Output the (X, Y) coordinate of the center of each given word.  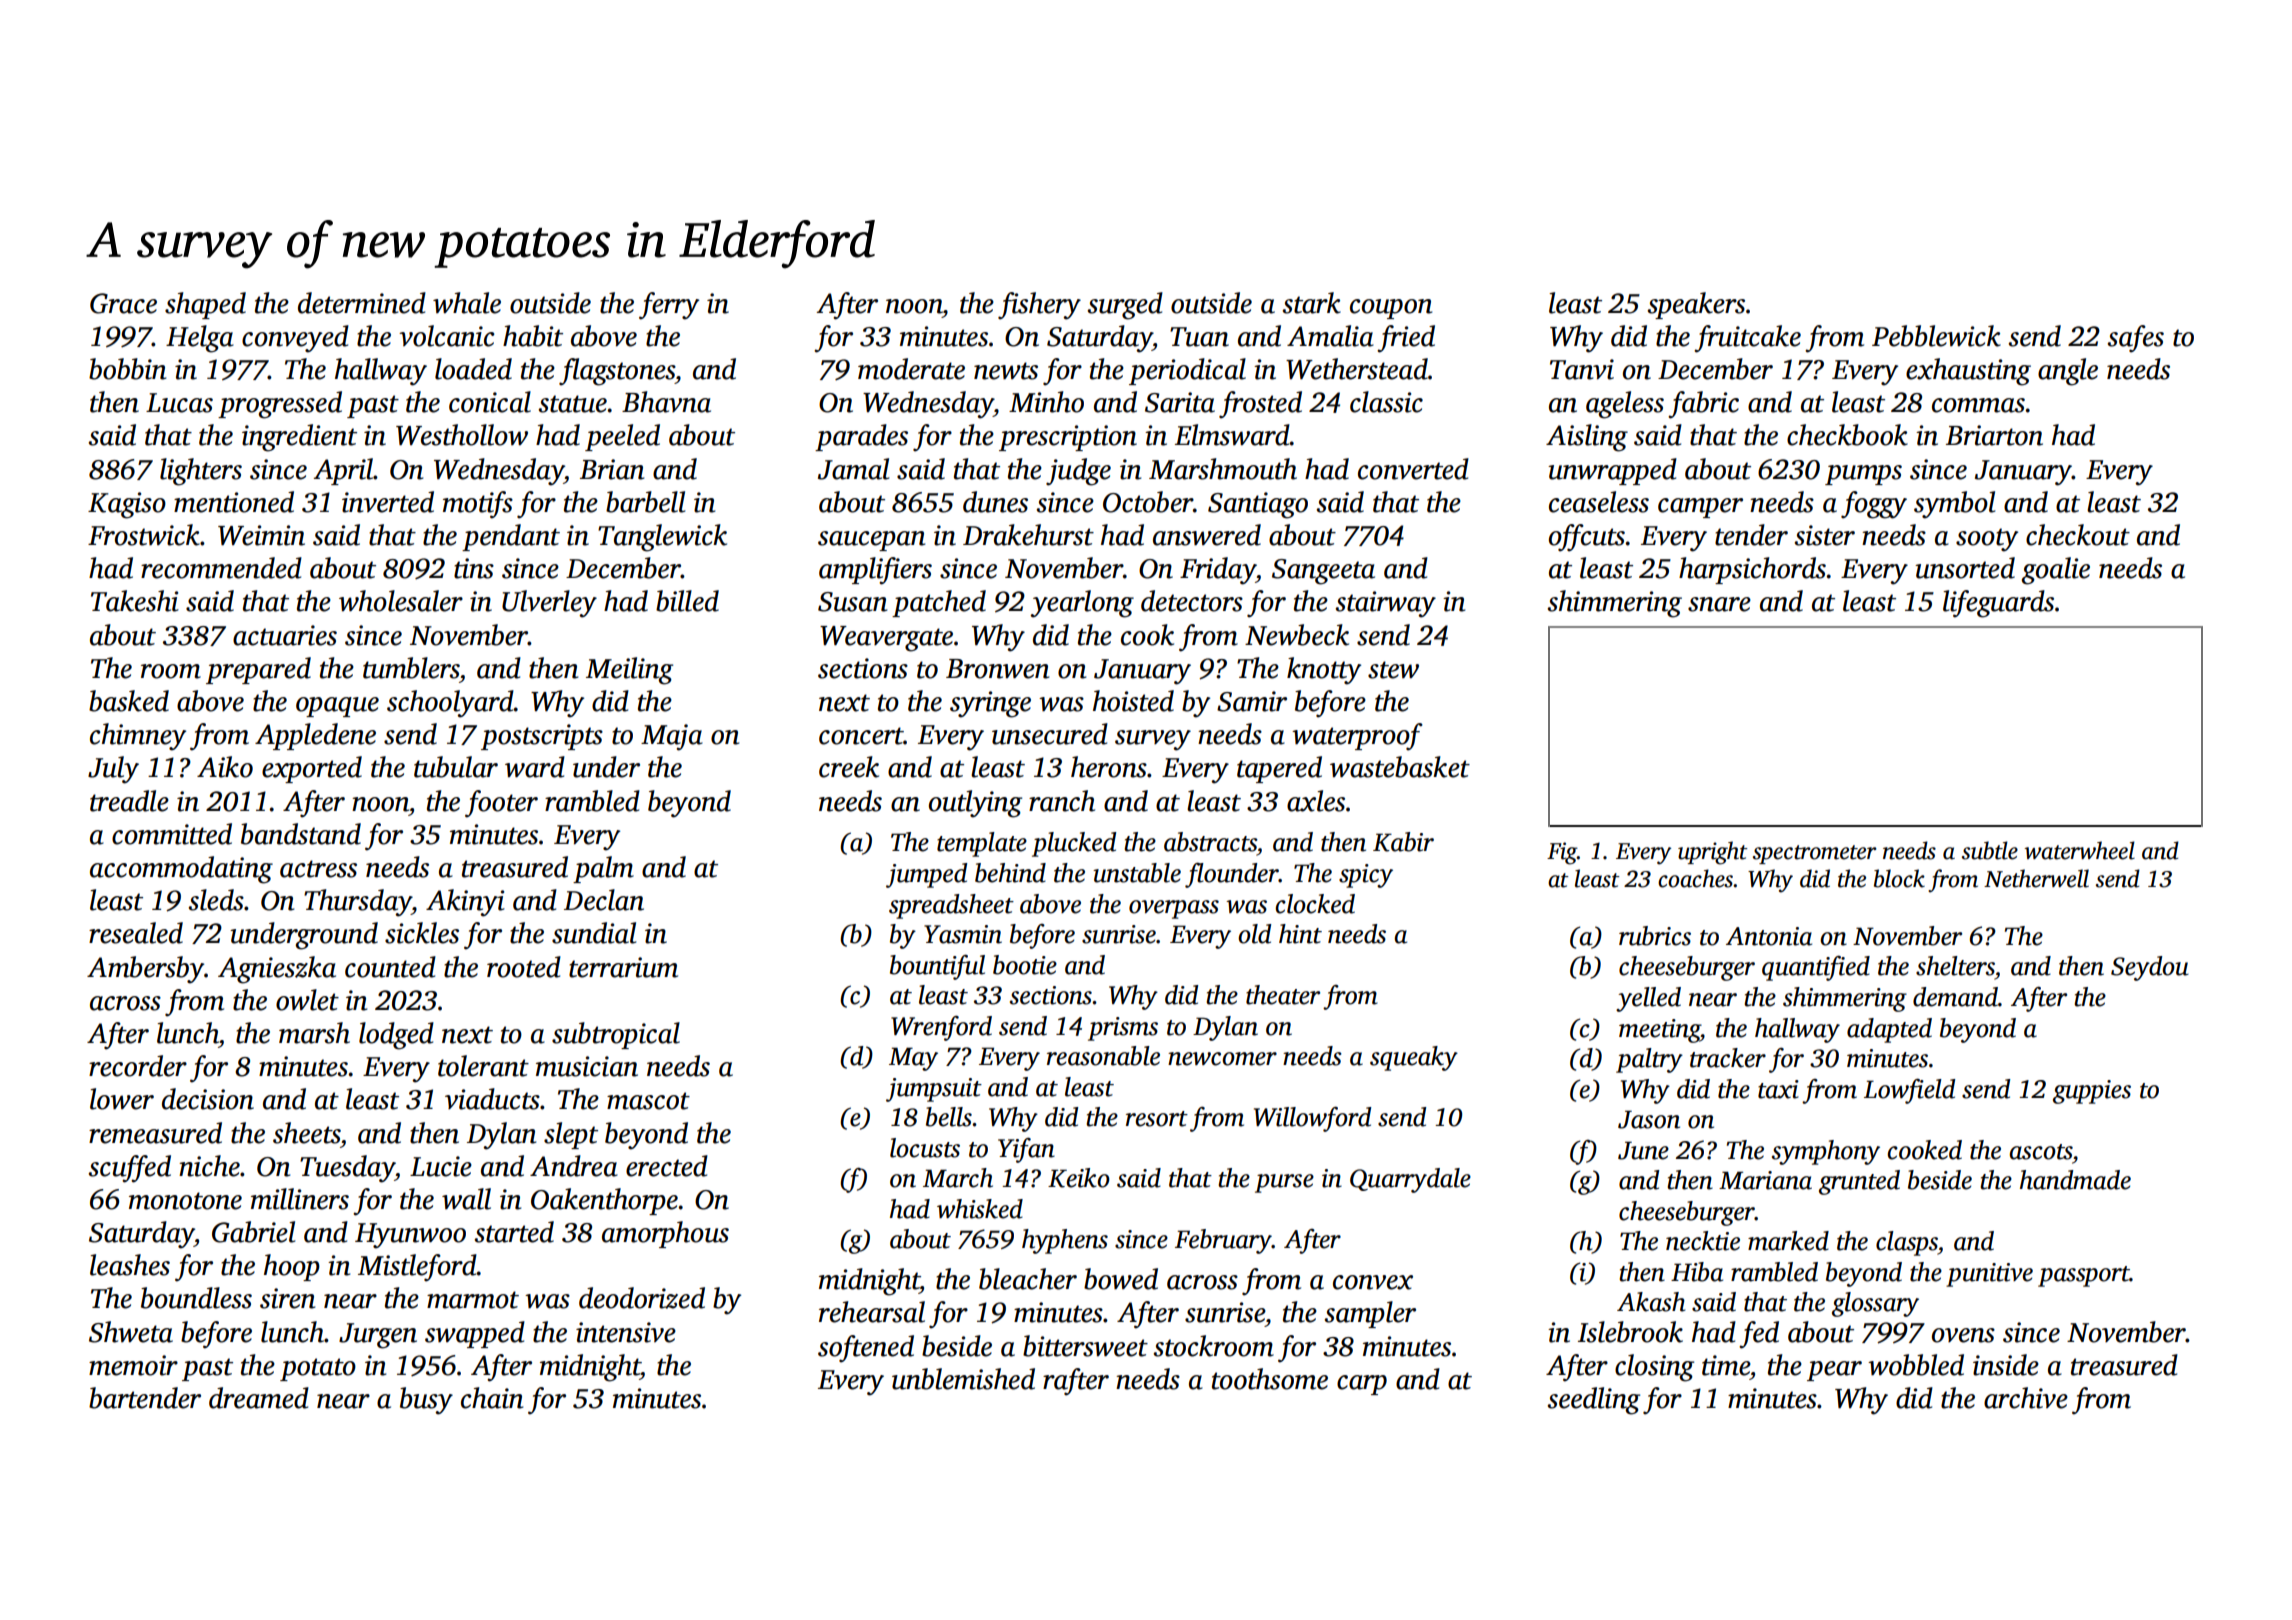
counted (390, 967)
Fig (1562, 853)
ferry (669, 306)
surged (1125, 306)
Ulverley (549, 604)
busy (426, 1401)
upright (1713, 853)
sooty (1987, 540)
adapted (1889, 1030)
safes (2135, 339)
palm (603, 869)
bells (949, 1117)
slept (571, 1135)
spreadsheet (951, 906)
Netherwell (2036, 878)
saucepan (871, 541)
